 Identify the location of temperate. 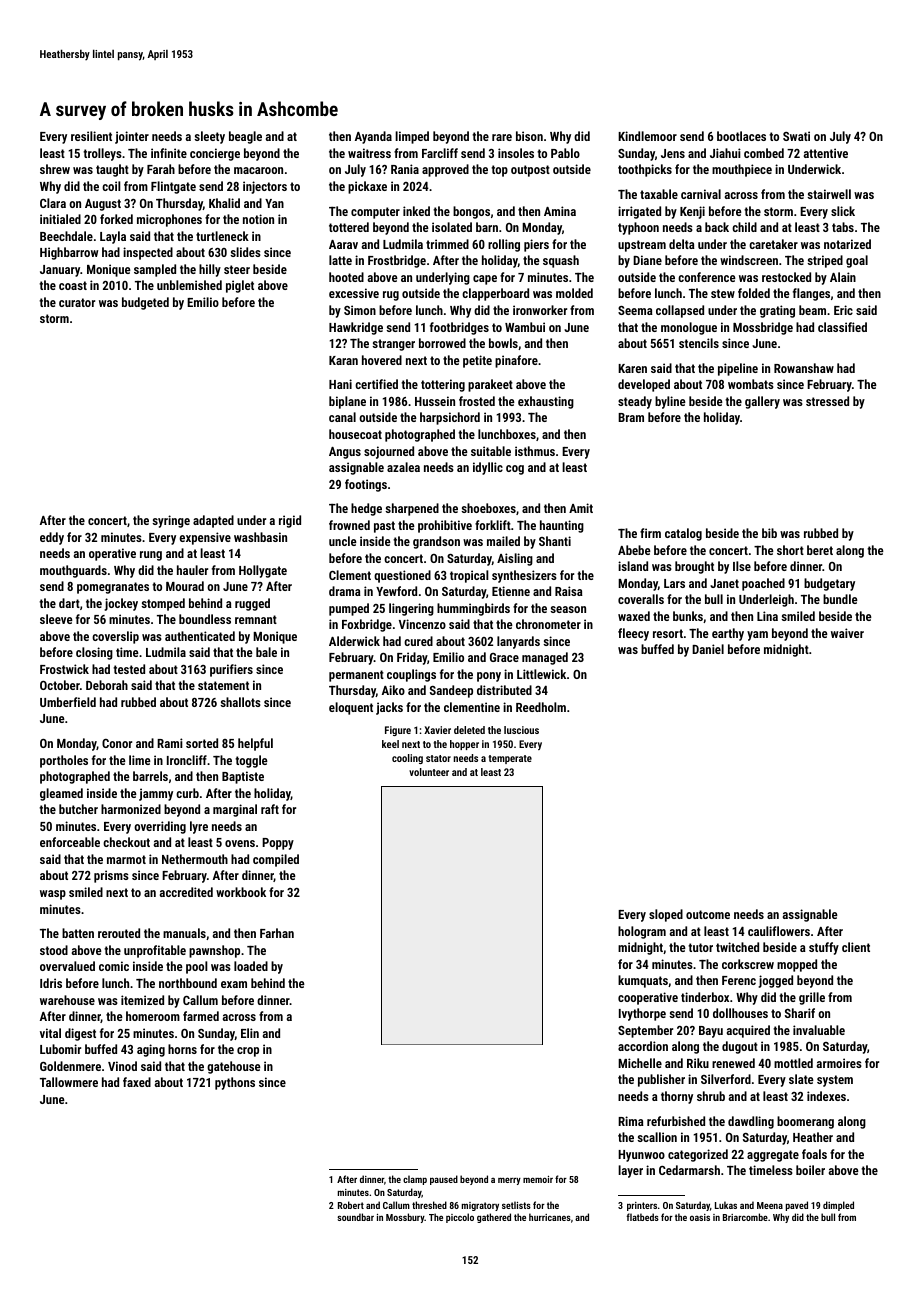
(510, 759).
